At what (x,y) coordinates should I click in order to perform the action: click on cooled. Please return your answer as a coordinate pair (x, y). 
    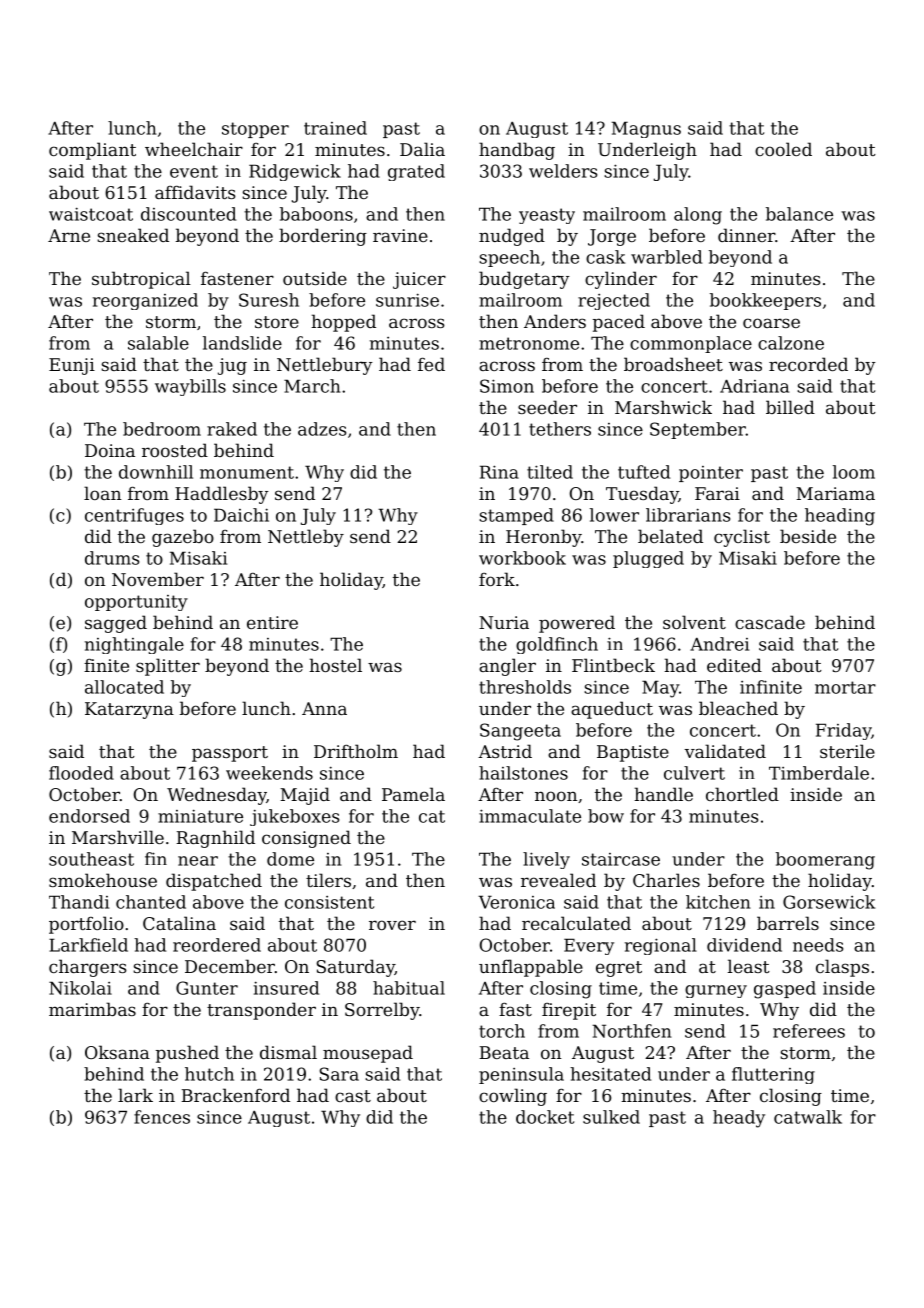
    Looking at the image, I should click on (783, 149).
